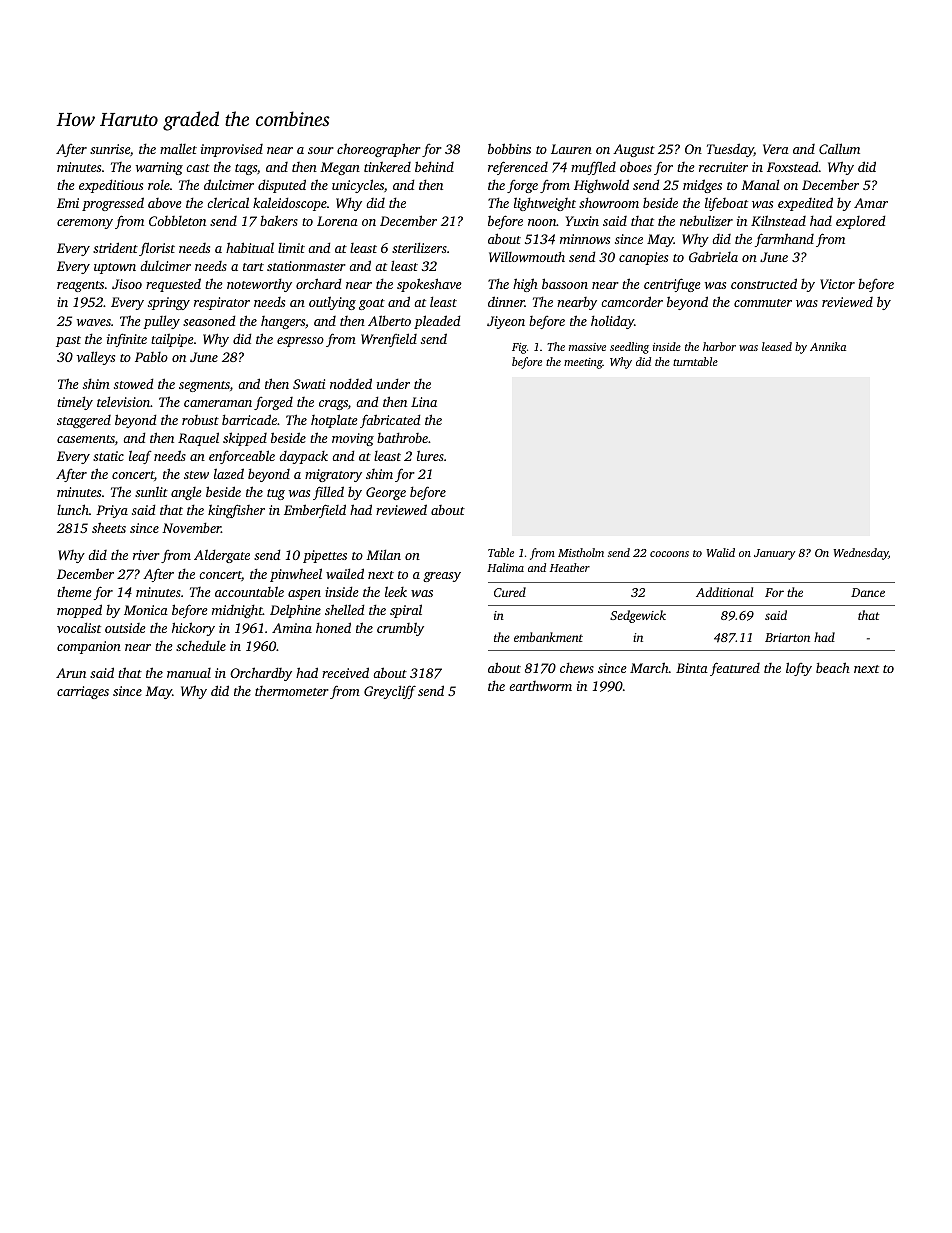  What do you see at coordinates (861, 222) in the screenshot?
I see `explored` at bounding box center [861, 222].
